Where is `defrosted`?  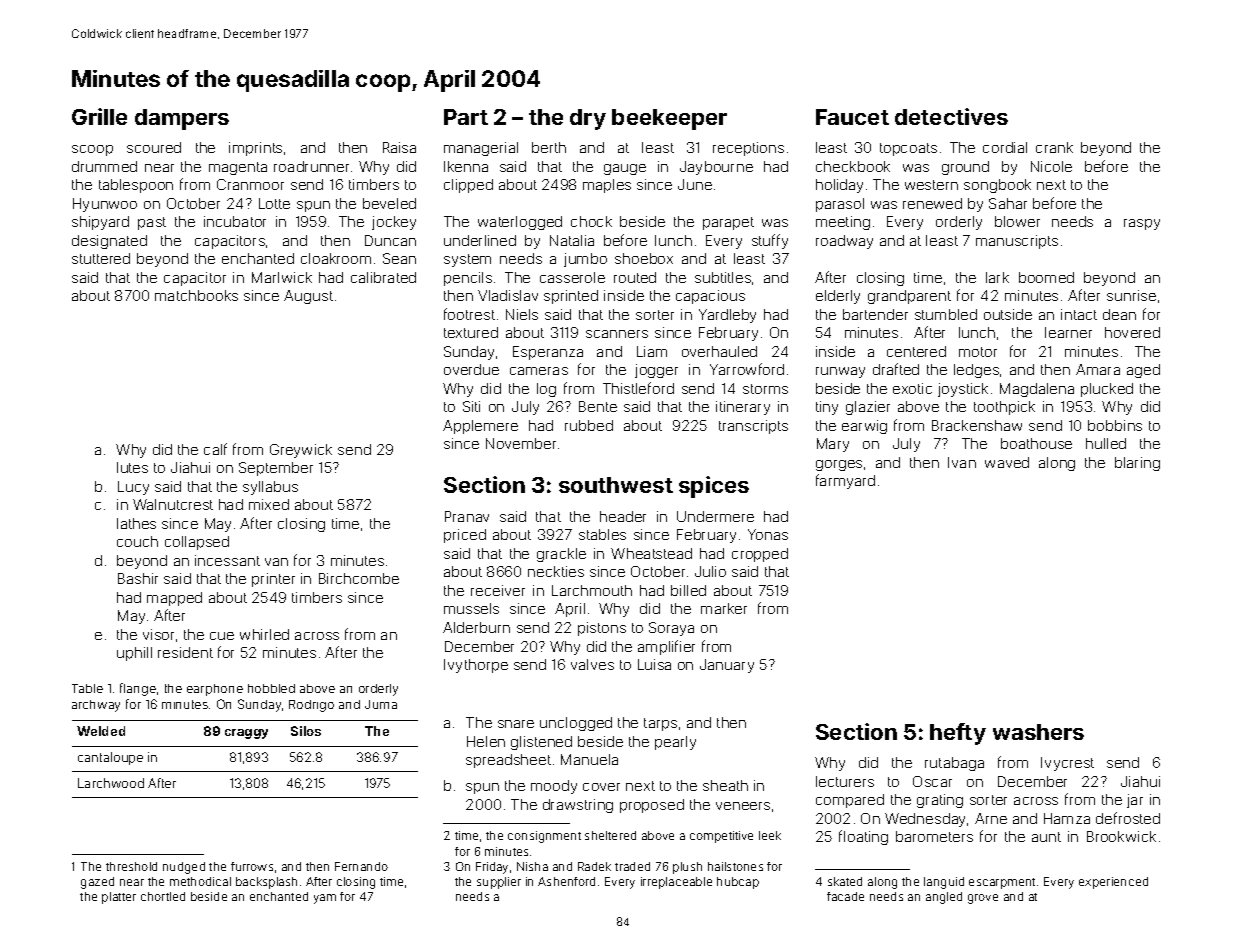
defrosted is located at coordinates (1128, 818).
